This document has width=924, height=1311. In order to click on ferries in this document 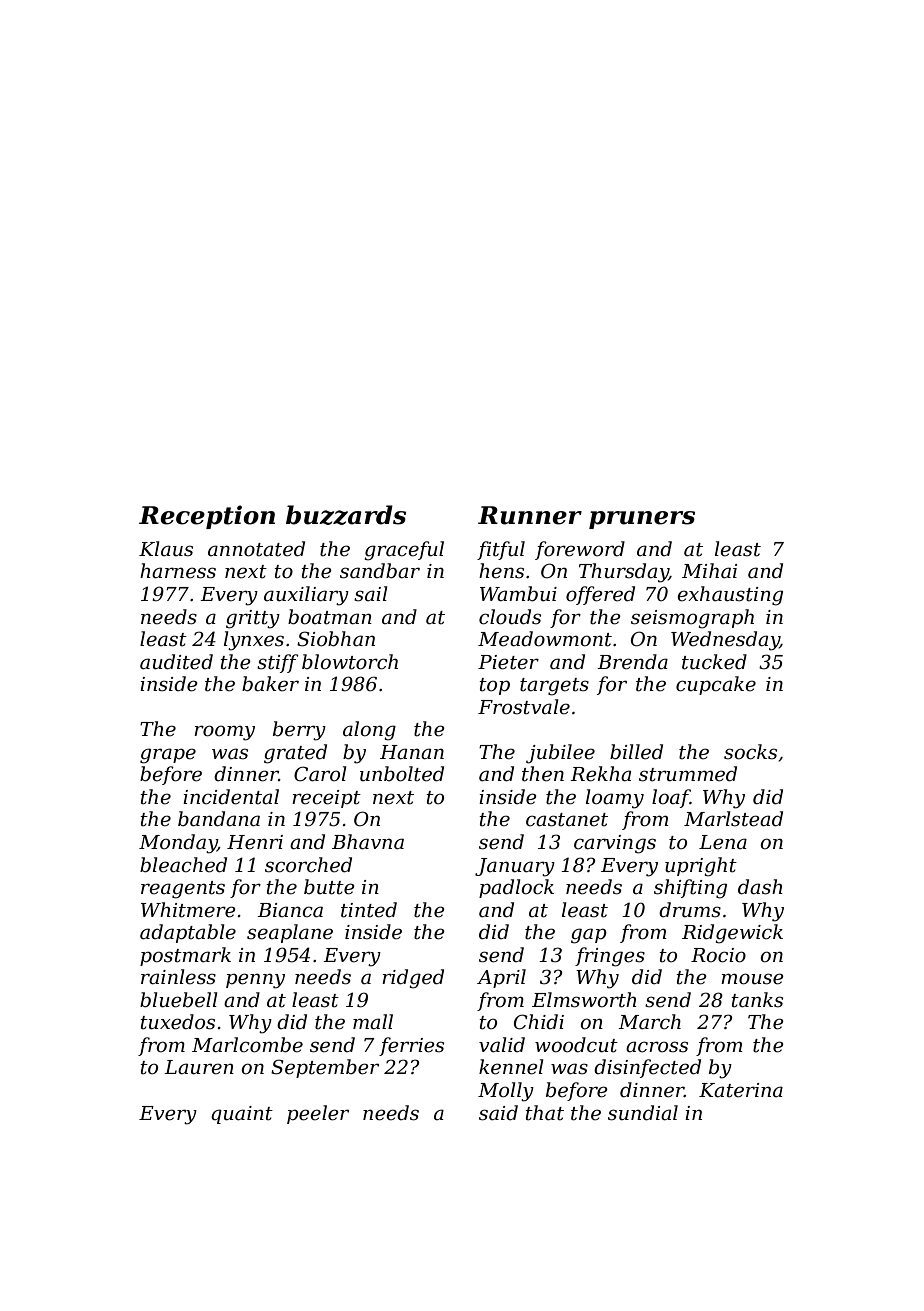, I will do `click(411, 1046)`.
